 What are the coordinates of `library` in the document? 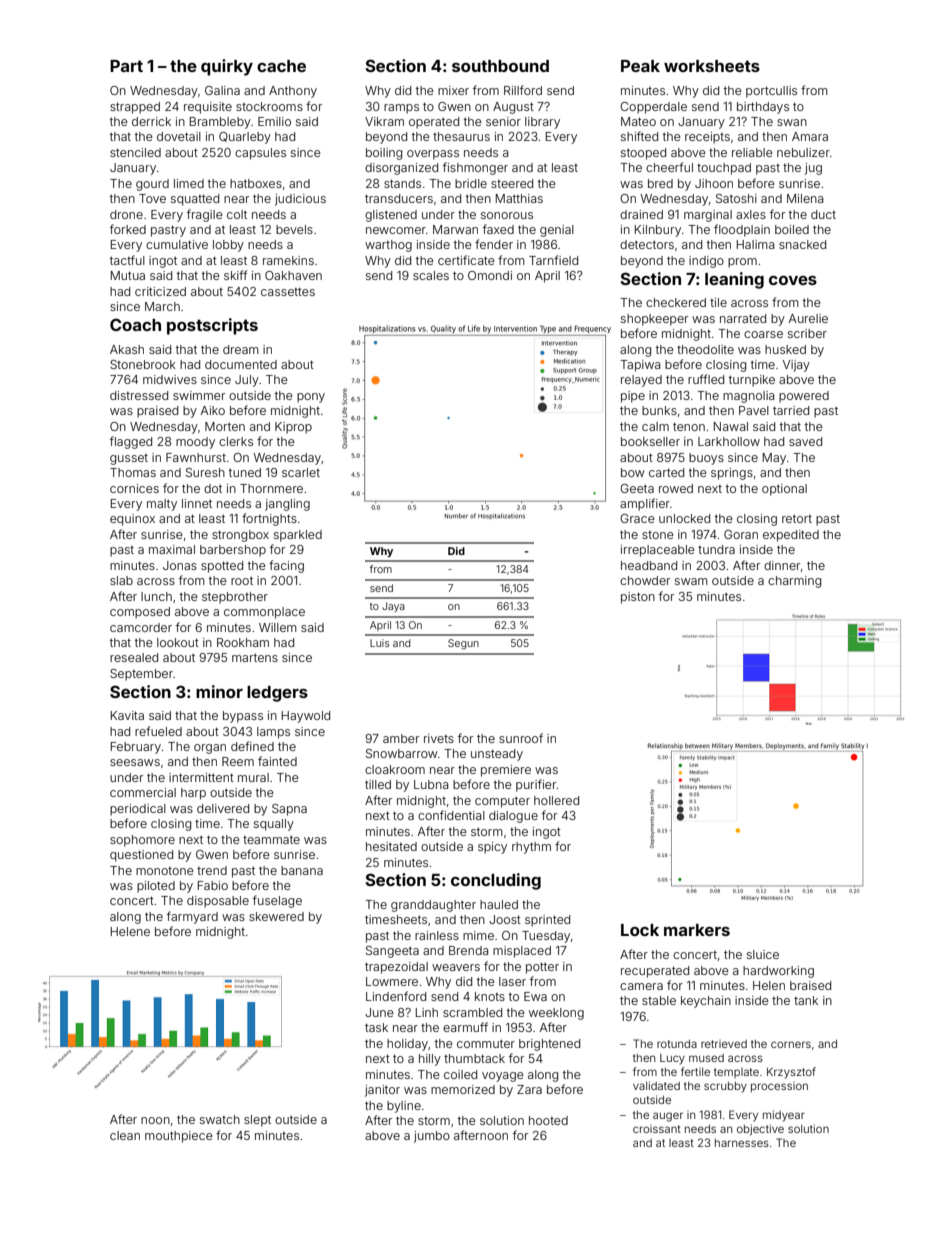 It's located at (542, 123).
